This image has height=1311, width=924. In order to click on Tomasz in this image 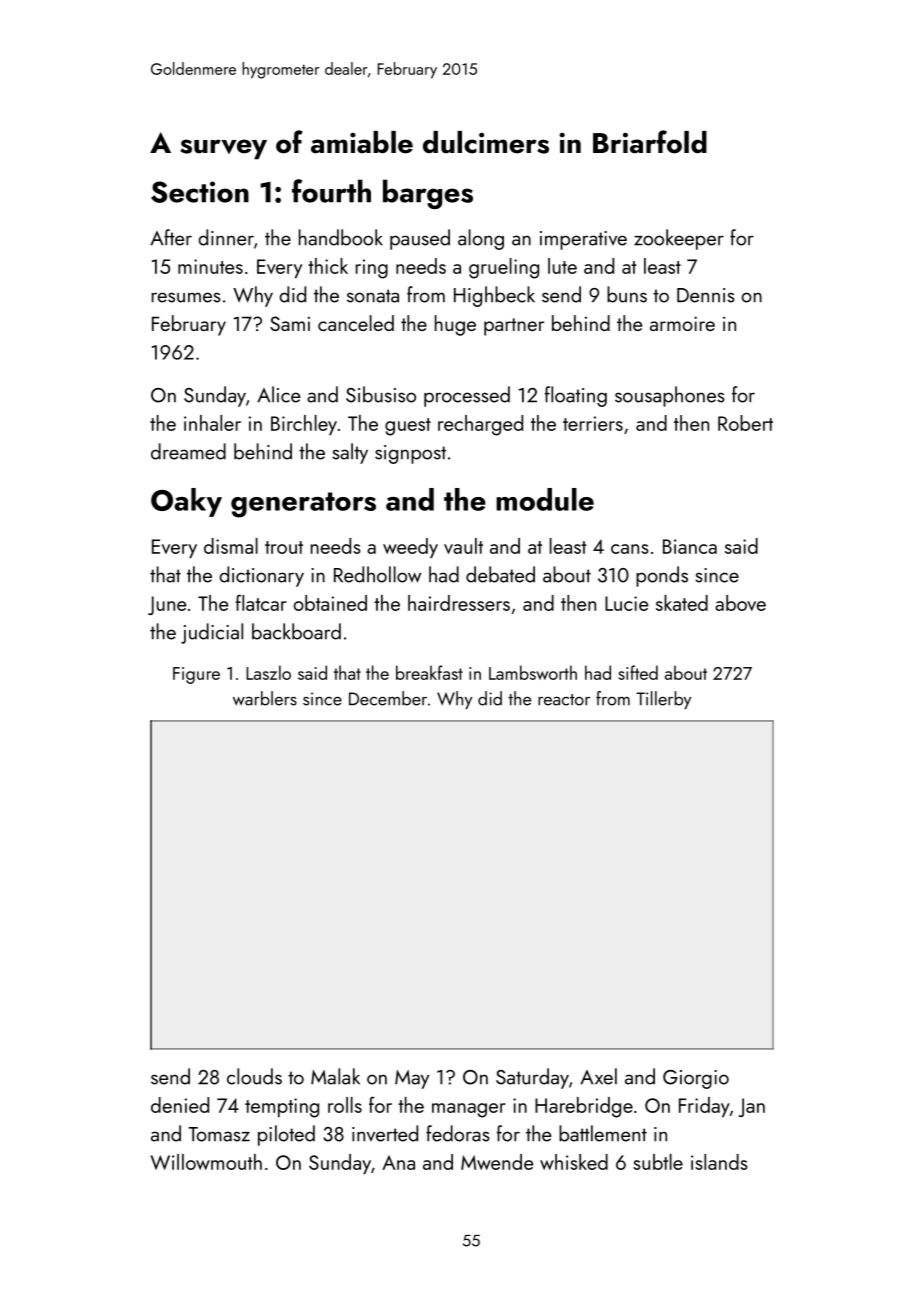, I will do `click(219, 1134)`.
